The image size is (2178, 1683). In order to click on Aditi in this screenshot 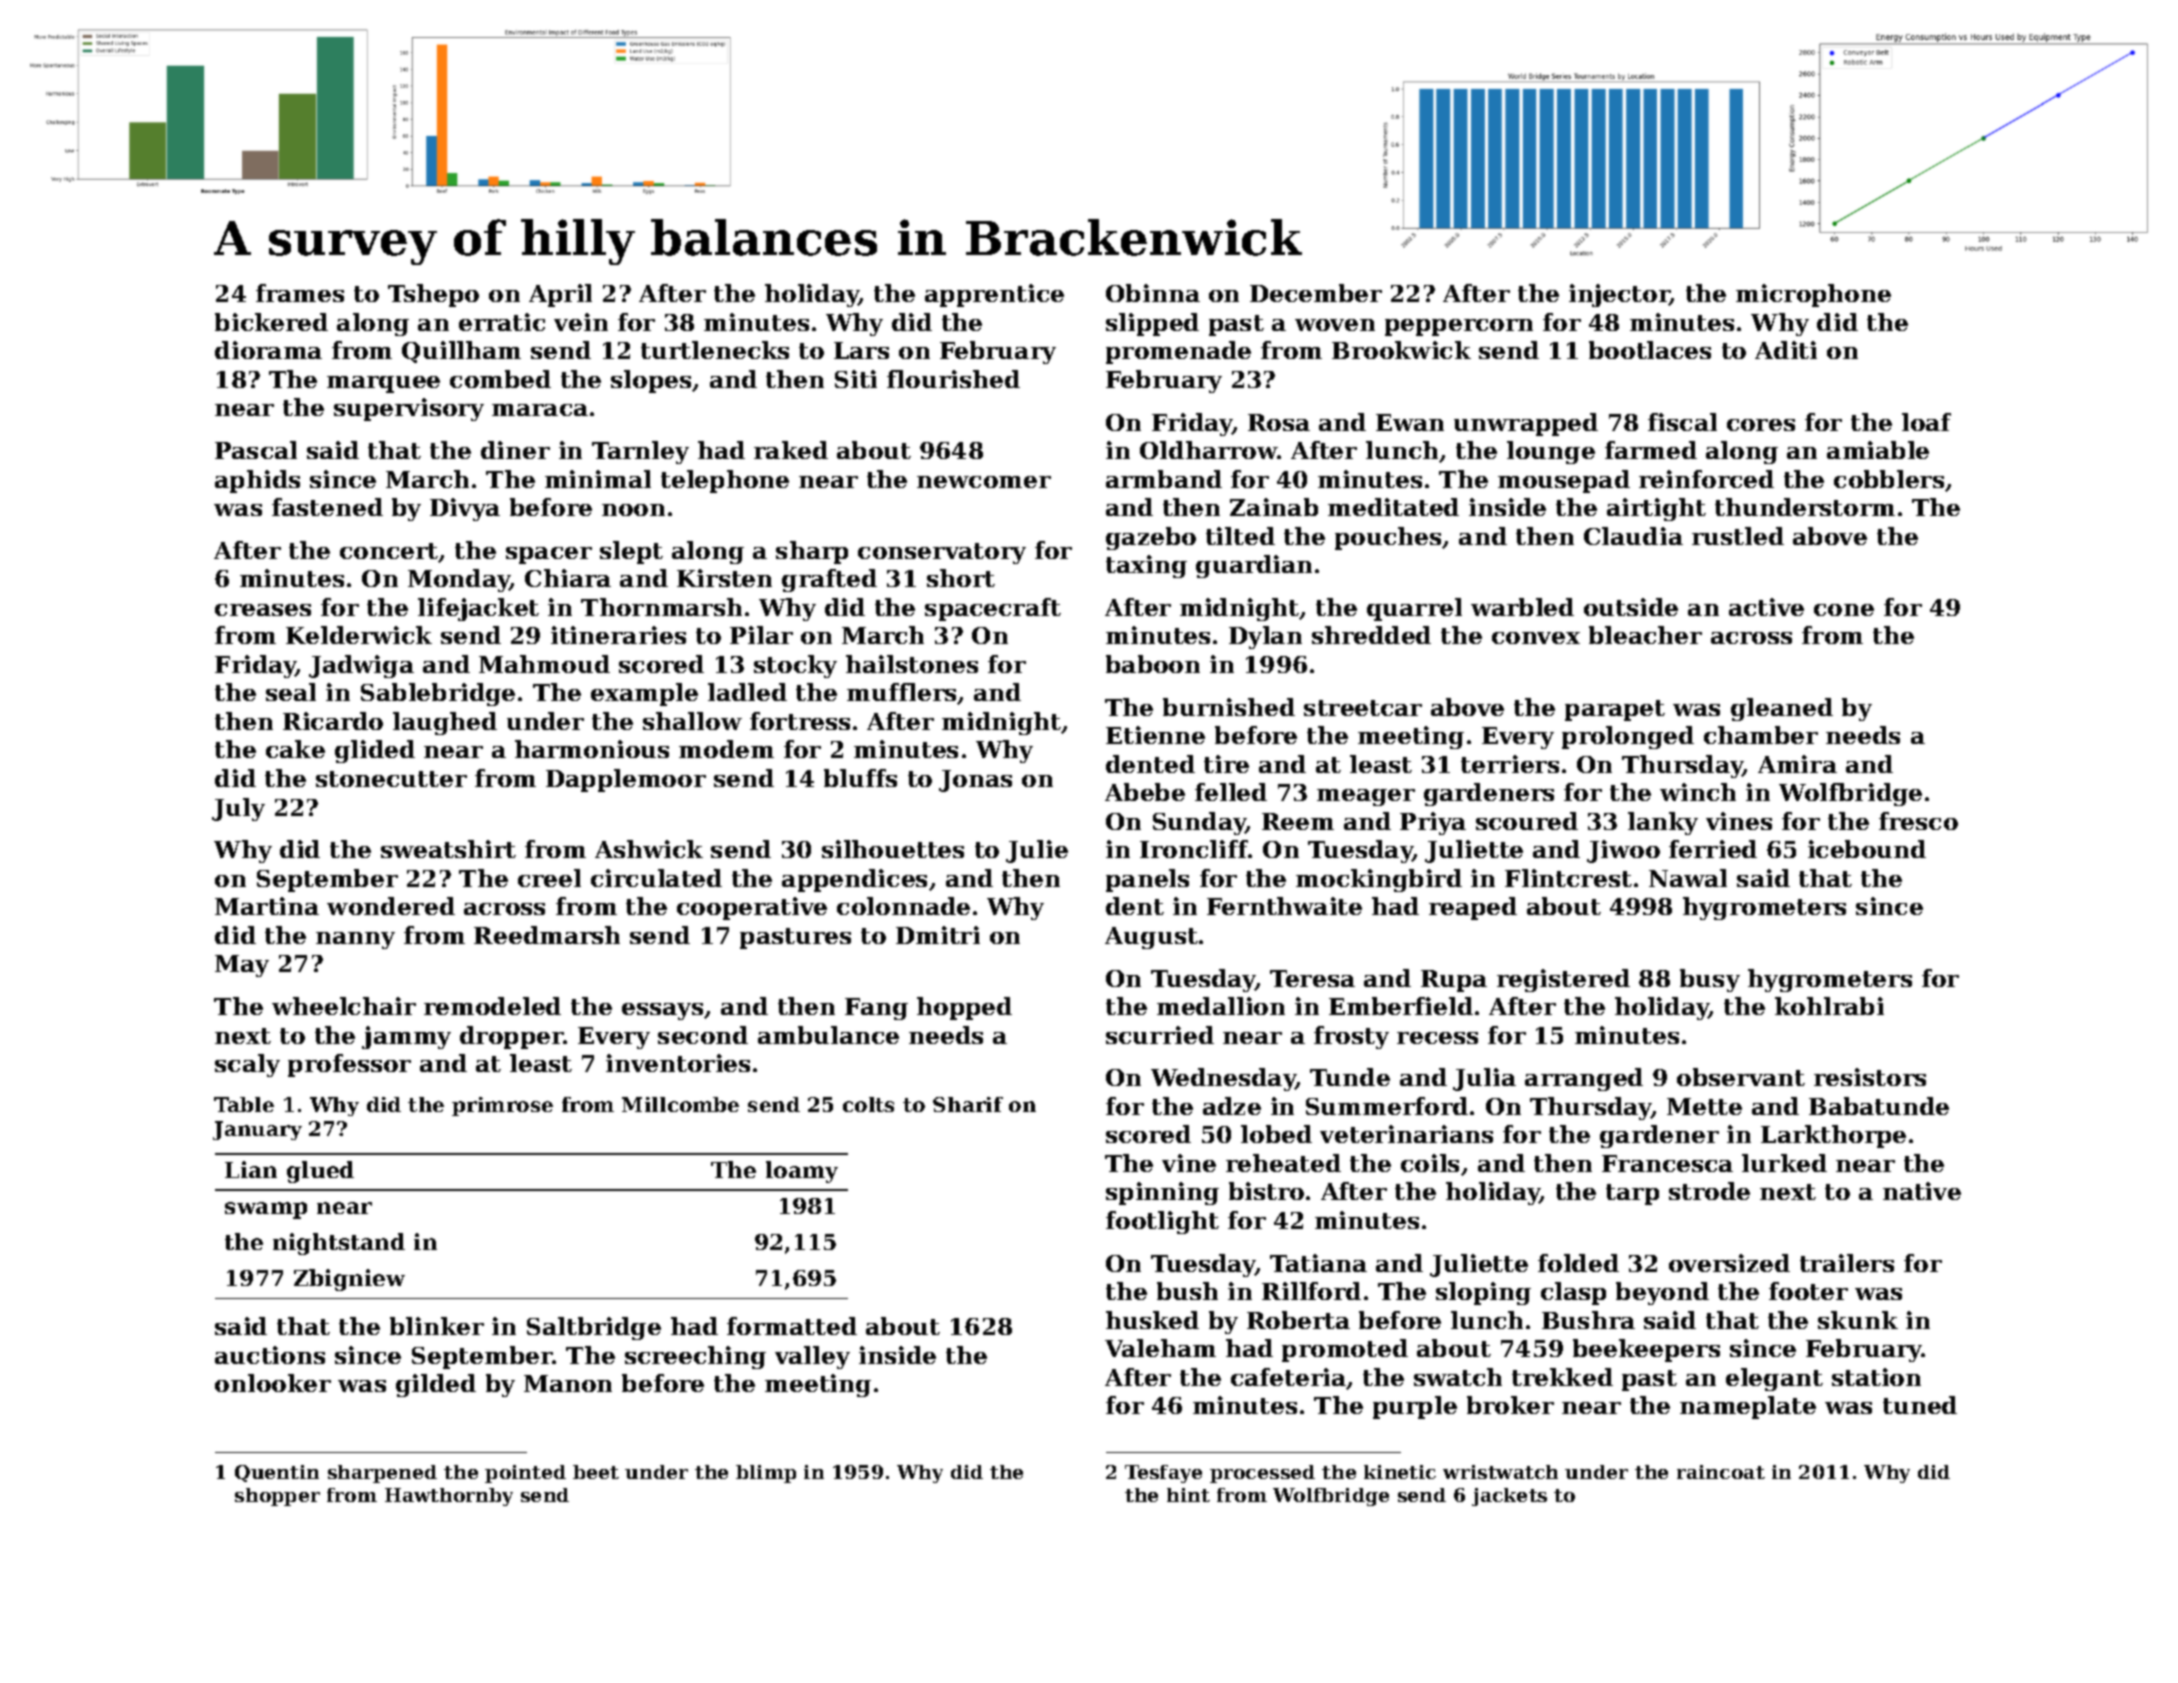, I will do `click(1786, 350)`.
